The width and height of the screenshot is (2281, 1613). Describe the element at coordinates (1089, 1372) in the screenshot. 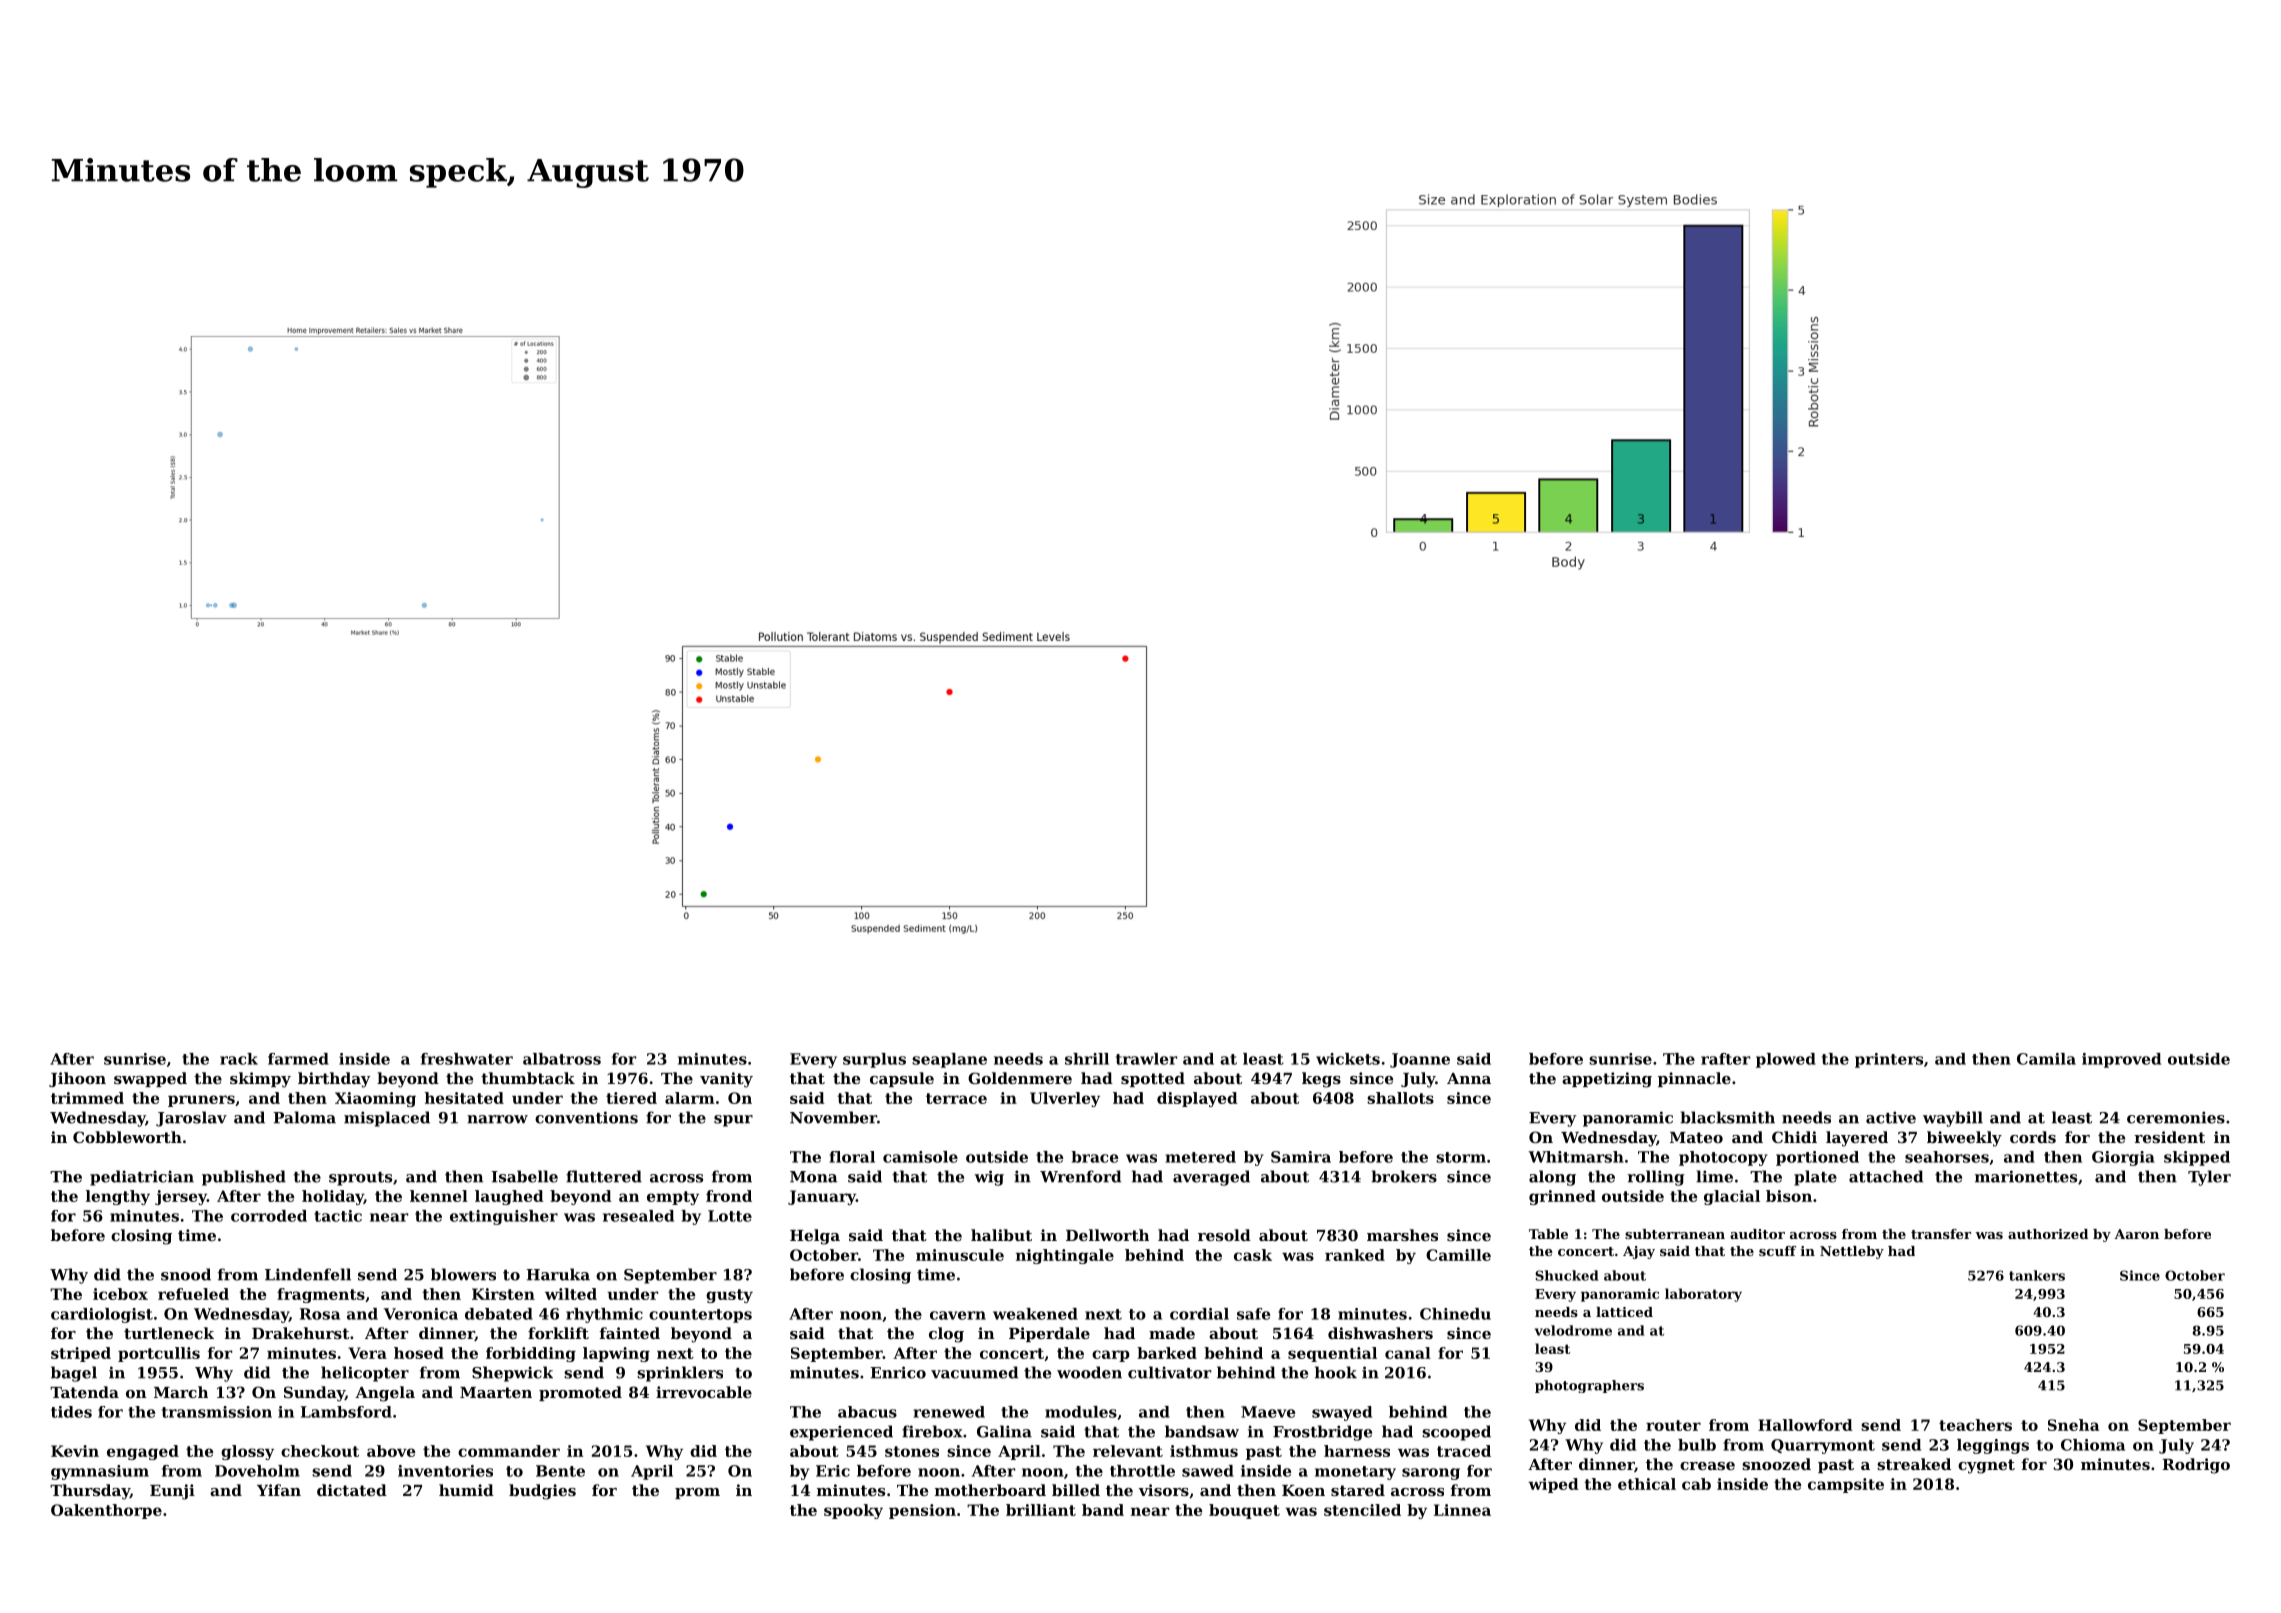

I see `wooden` at that location.
